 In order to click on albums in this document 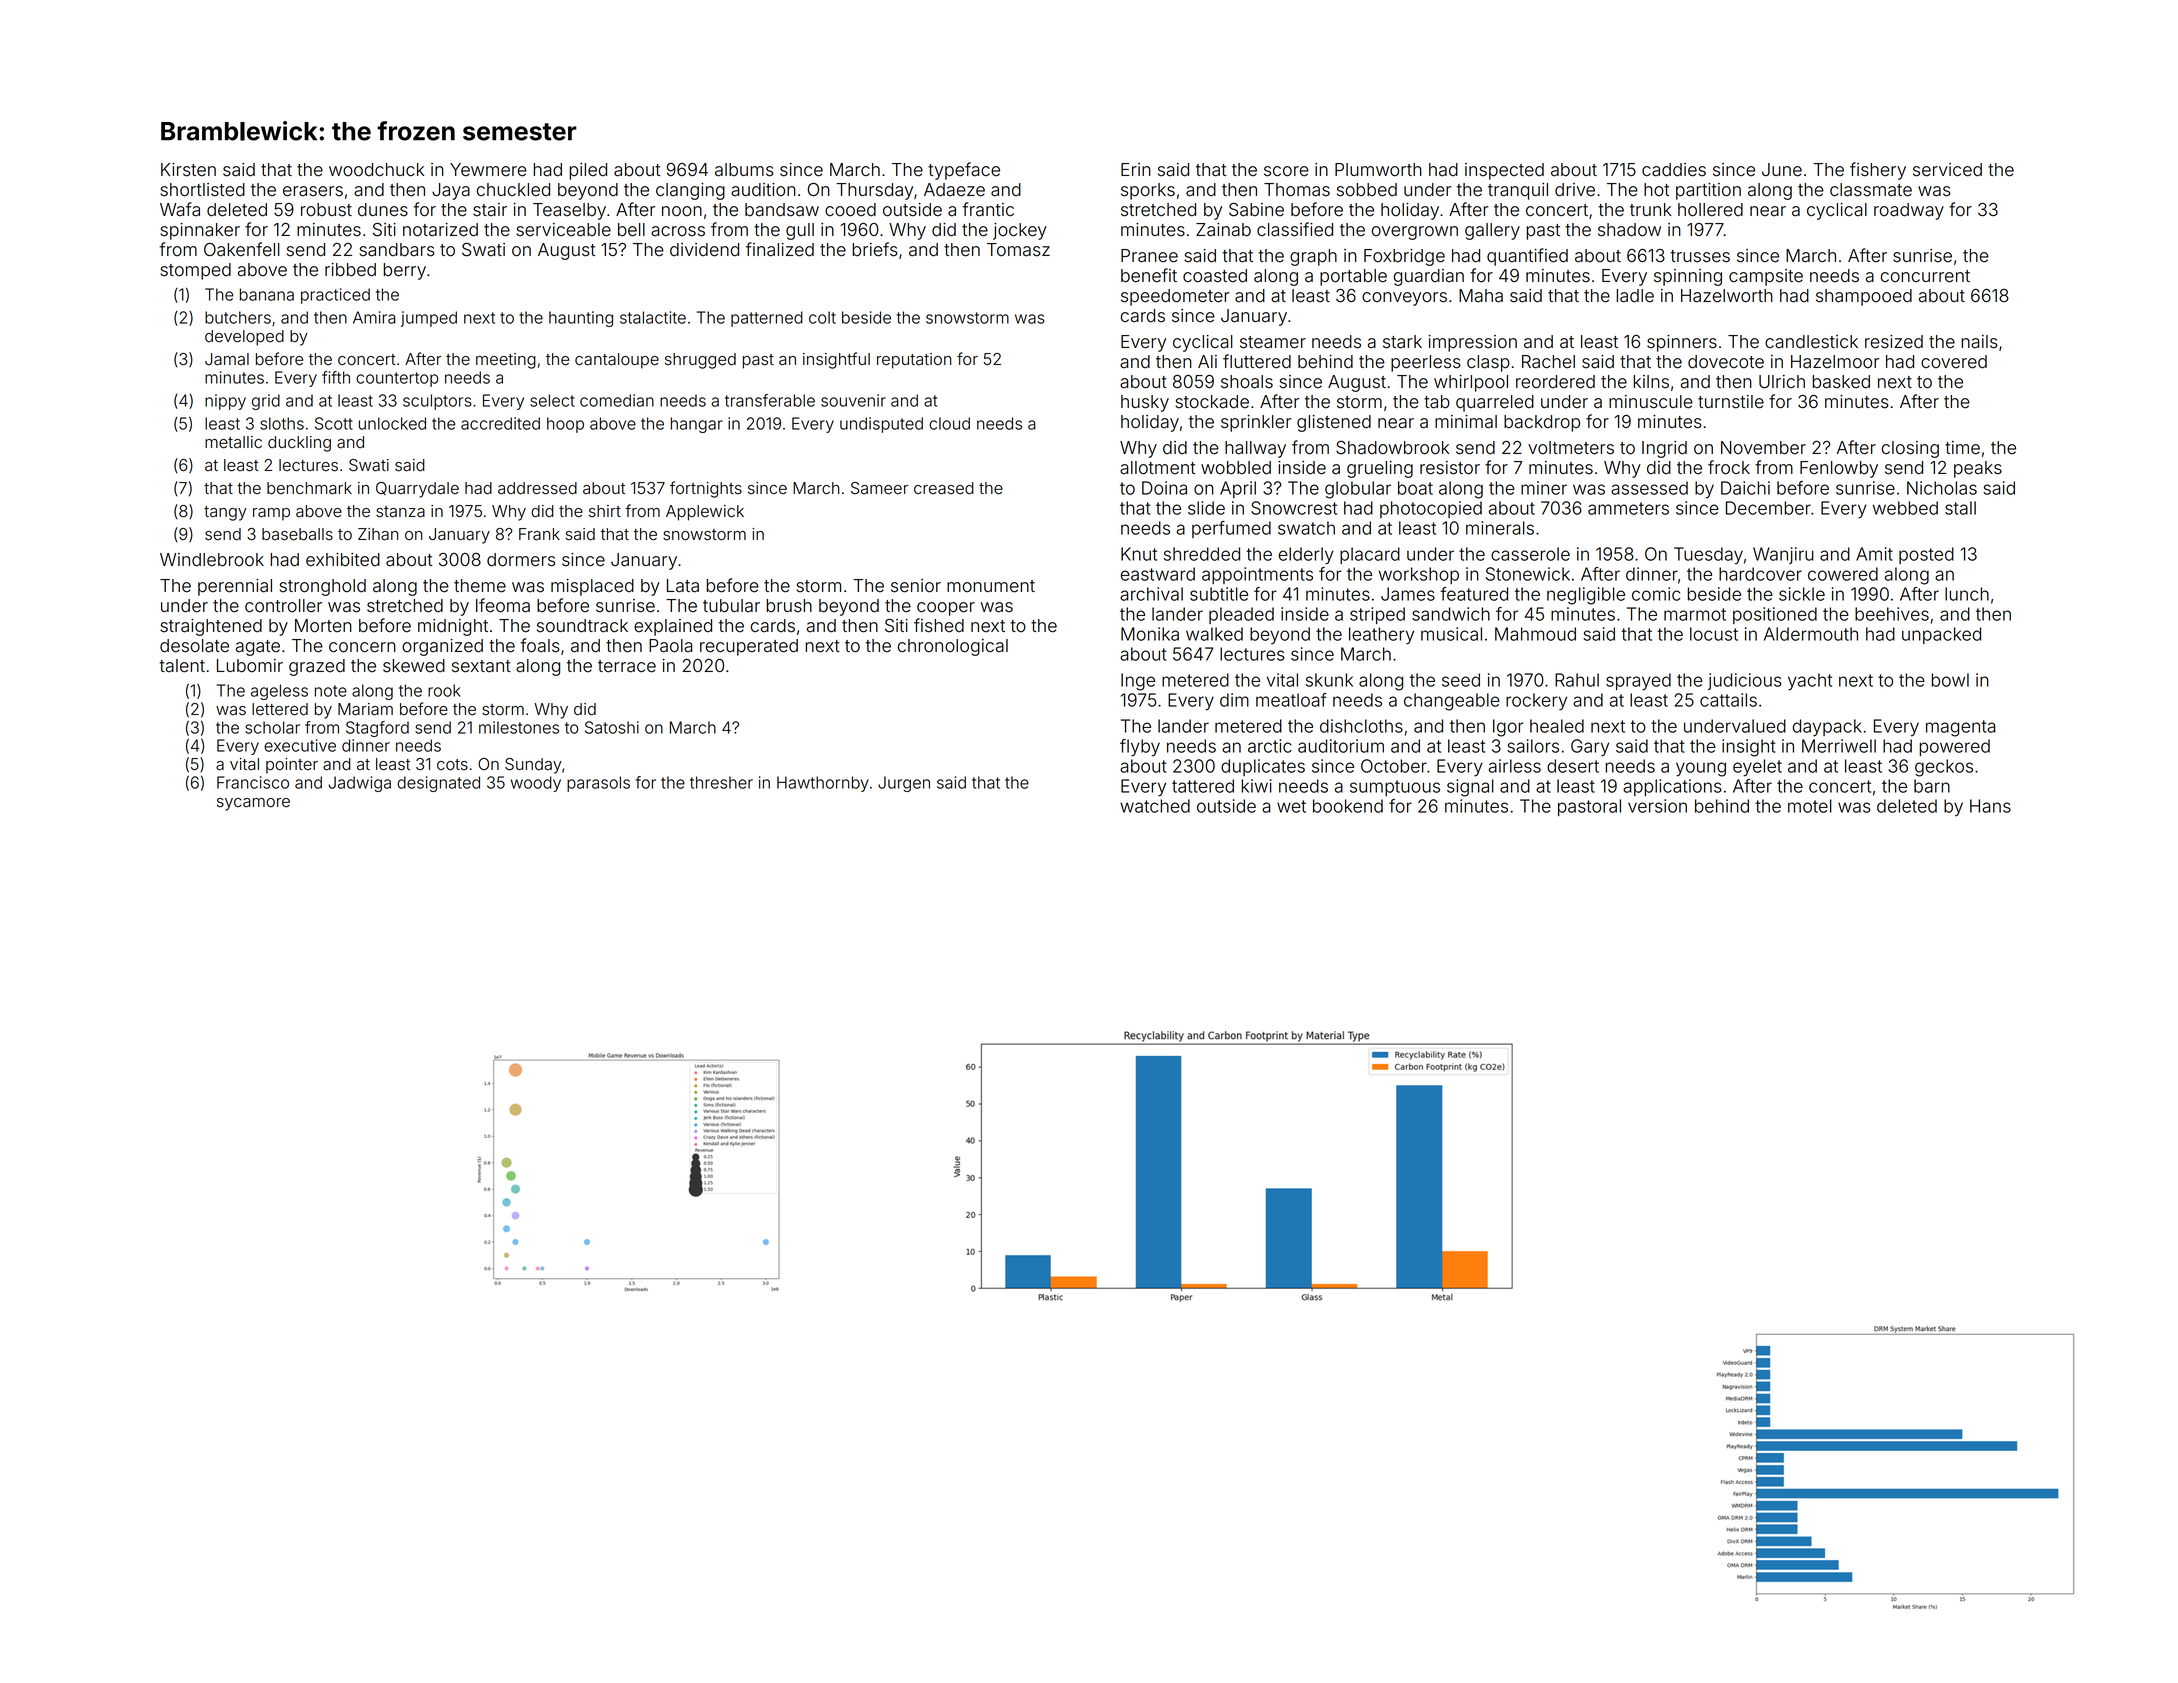, I will do `click(744, 170)`.
